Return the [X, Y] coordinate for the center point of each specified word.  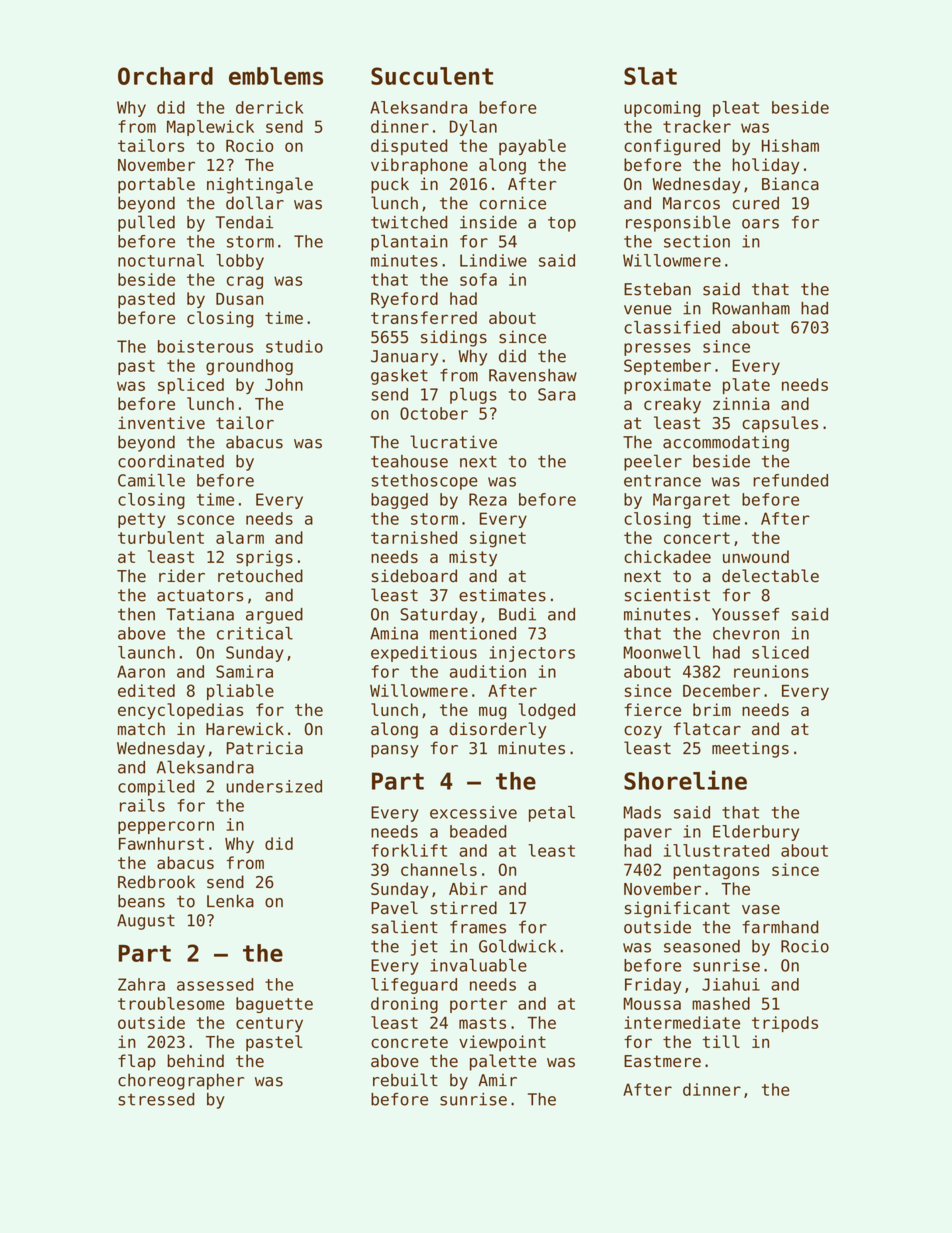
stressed [156, 1099]
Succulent [432, 76]
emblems [276, 76]
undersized [274, 786]
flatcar [707, 729]
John [284, 384]
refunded [790, 480]
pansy [395, 751]
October [434, 413]
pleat [736, 109]
